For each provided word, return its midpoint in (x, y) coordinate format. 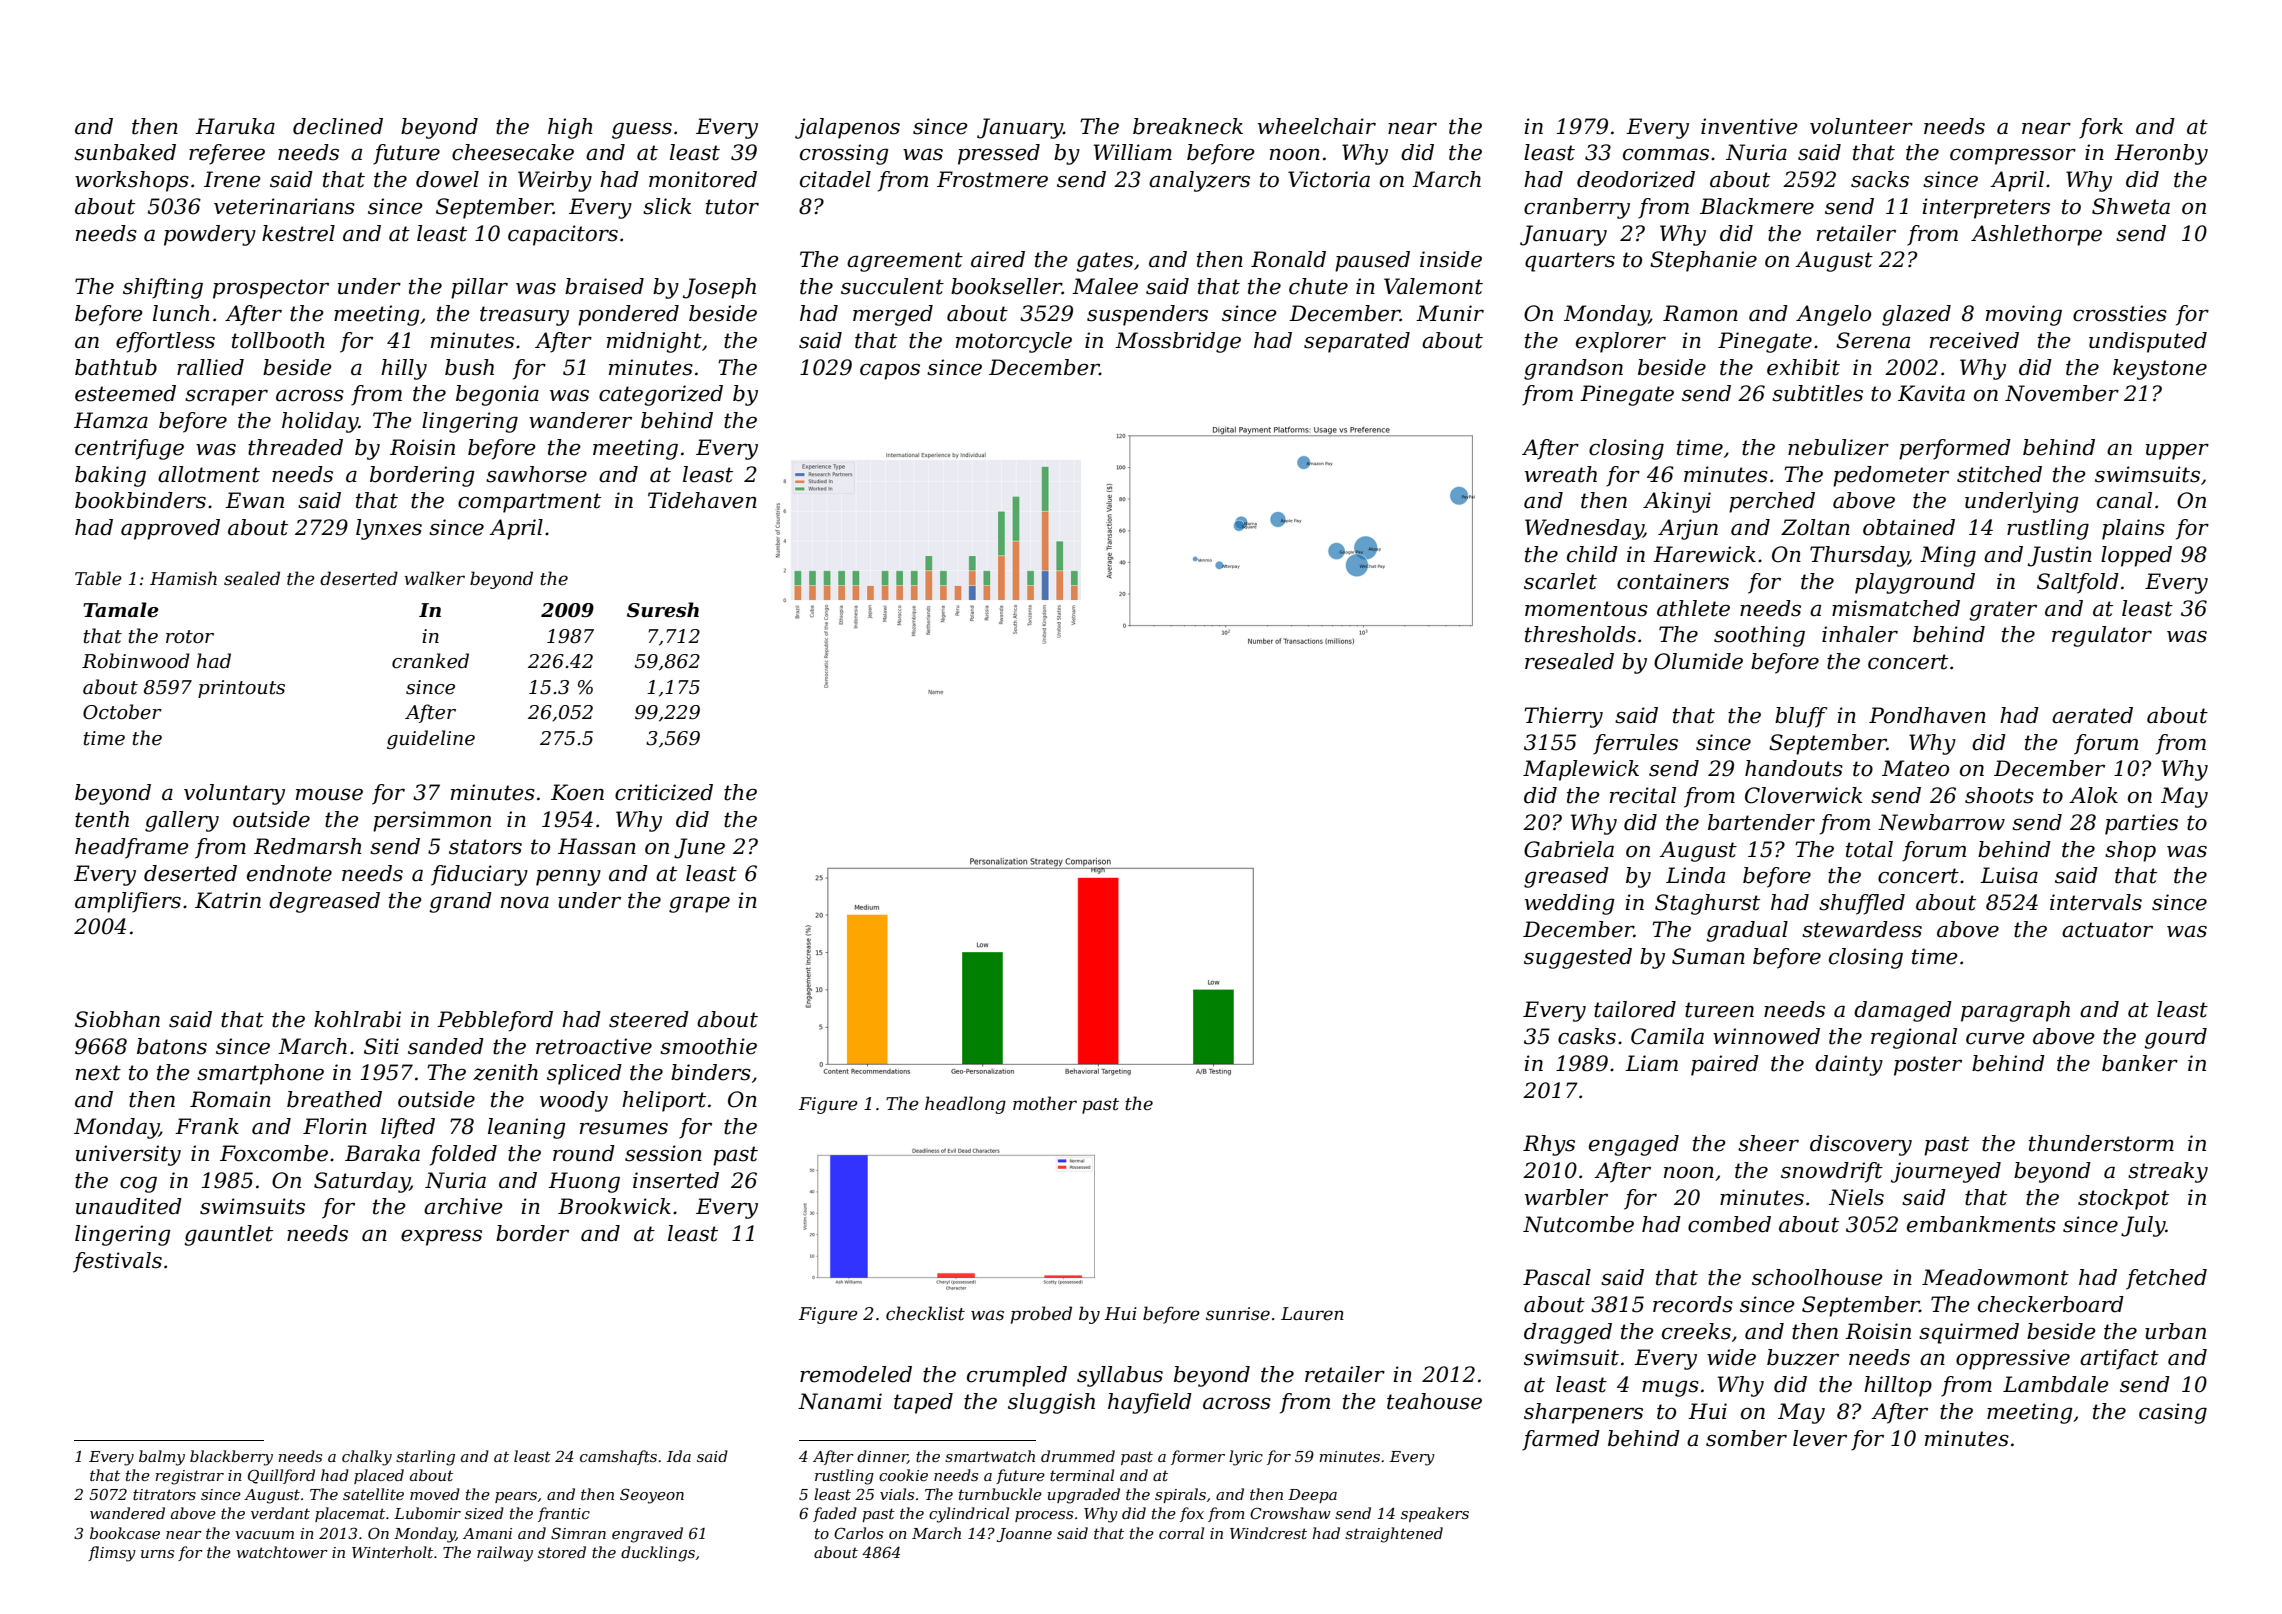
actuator (2107, 930)
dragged (1568, 1333)
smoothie (708, 1046)
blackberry (231, 1458)
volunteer (1861, 126)
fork (2101, 128)
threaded (295, 447)
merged (893, 315)
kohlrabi (357, 1019)
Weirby (555, 181)
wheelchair (1317, 126)
